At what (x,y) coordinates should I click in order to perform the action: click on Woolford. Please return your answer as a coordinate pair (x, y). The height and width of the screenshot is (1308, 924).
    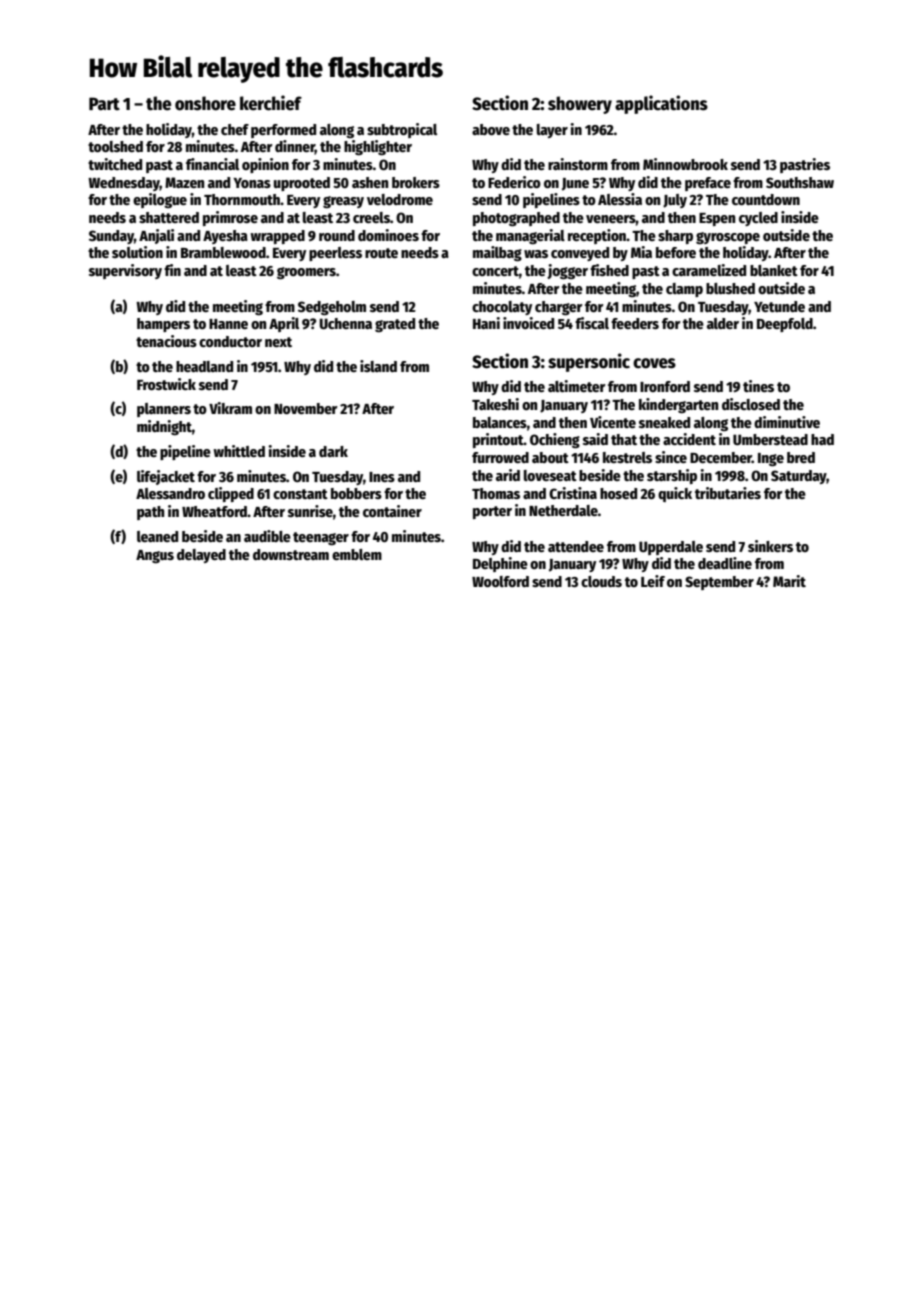
    Looking at the image, I should click on (500, 581).
